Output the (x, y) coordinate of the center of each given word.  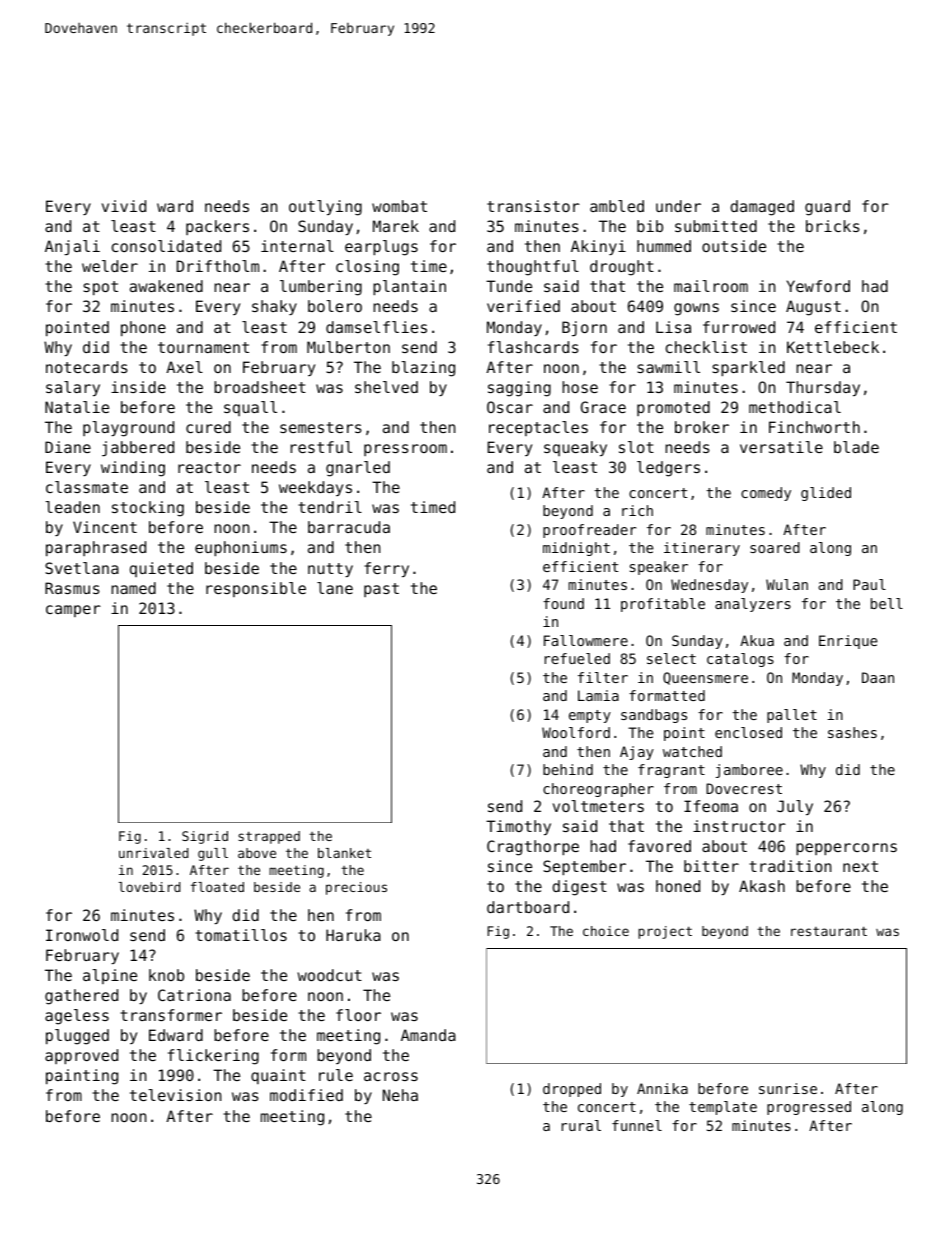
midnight (576, 549)
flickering (213, 1057)
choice (606, 931)
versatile (781, 447)
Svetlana (82, 568)
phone (143, 328)
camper (73, 611)
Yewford (818, 286)
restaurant (829, 931)
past (381, 590)
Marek (396, 226)
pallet (792, 716)
